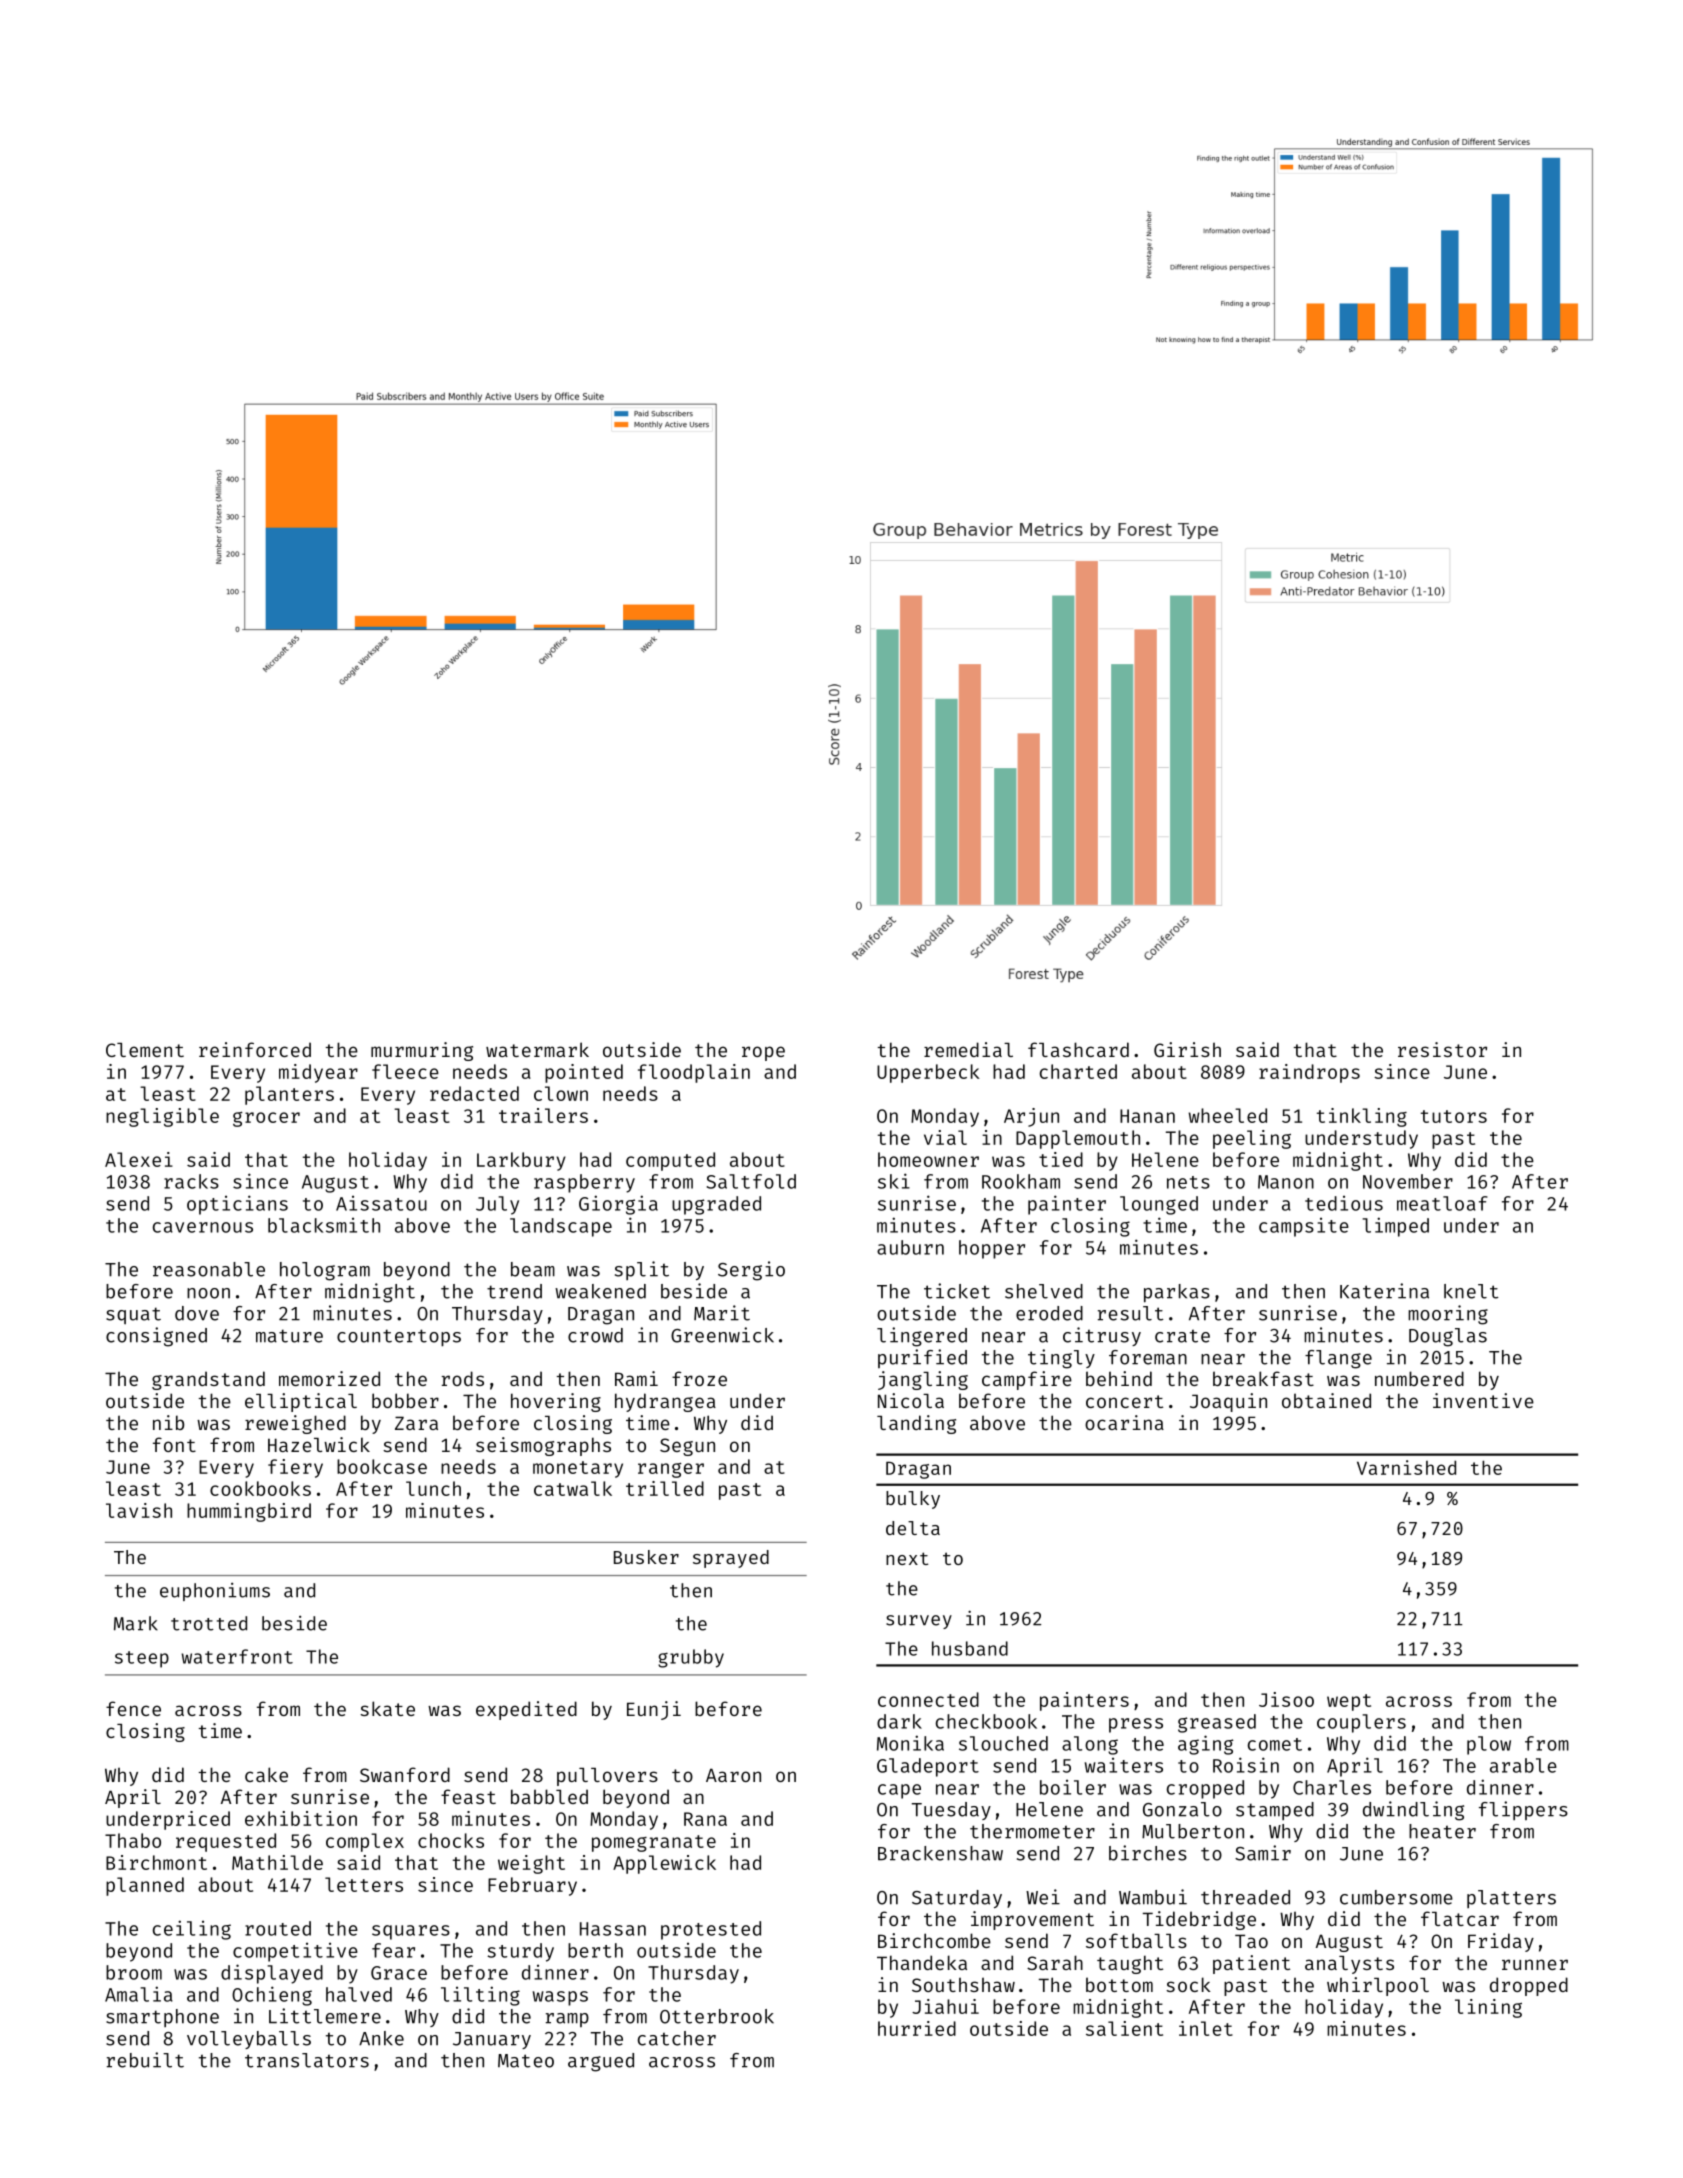 The height and width of the page is (2178, 1683). I want to click on Saltfold, so click(751, 1181).
